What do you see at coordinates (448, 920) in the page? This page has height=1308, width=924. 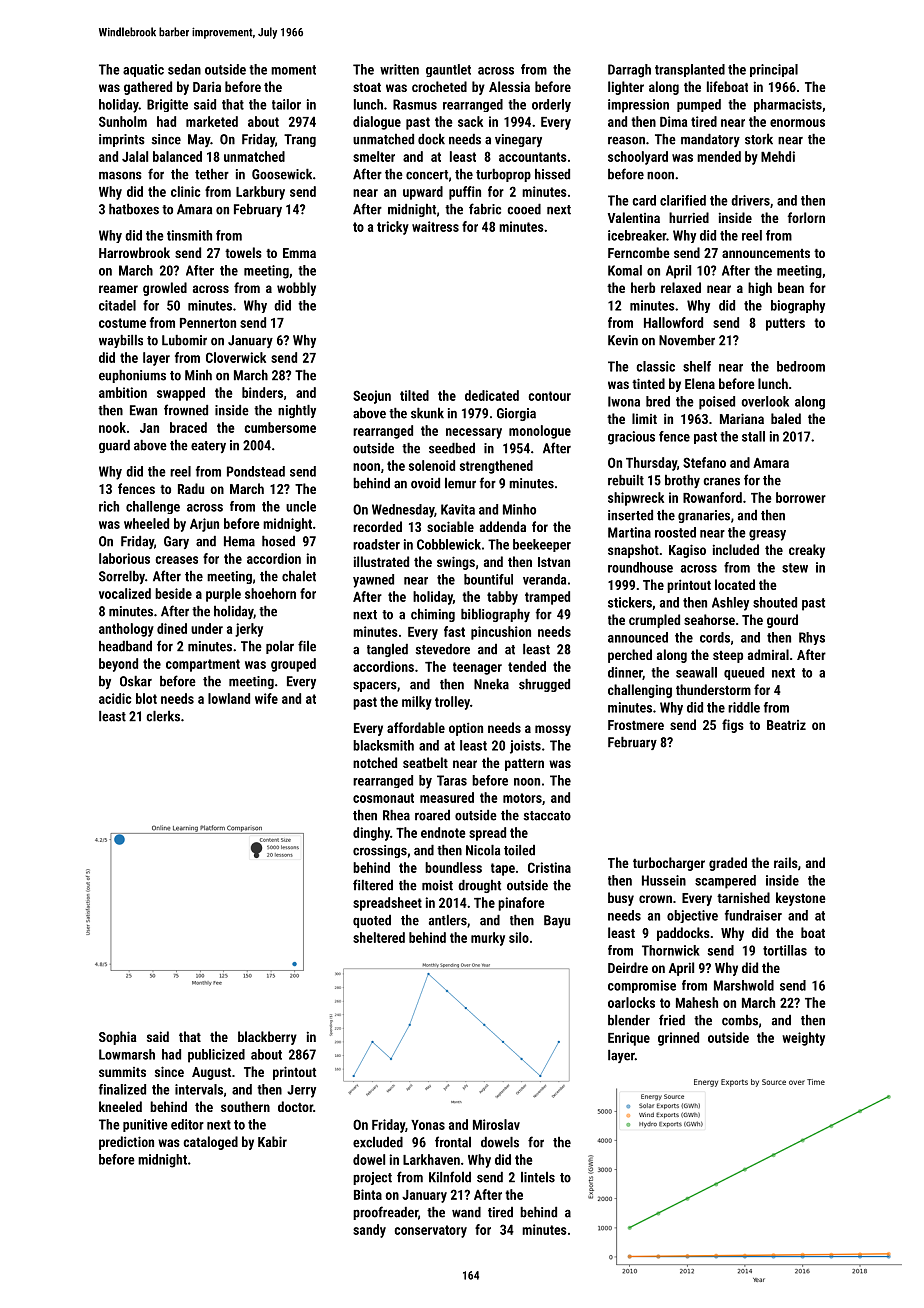 I see `antlers` at bounding box center [448, 920].
